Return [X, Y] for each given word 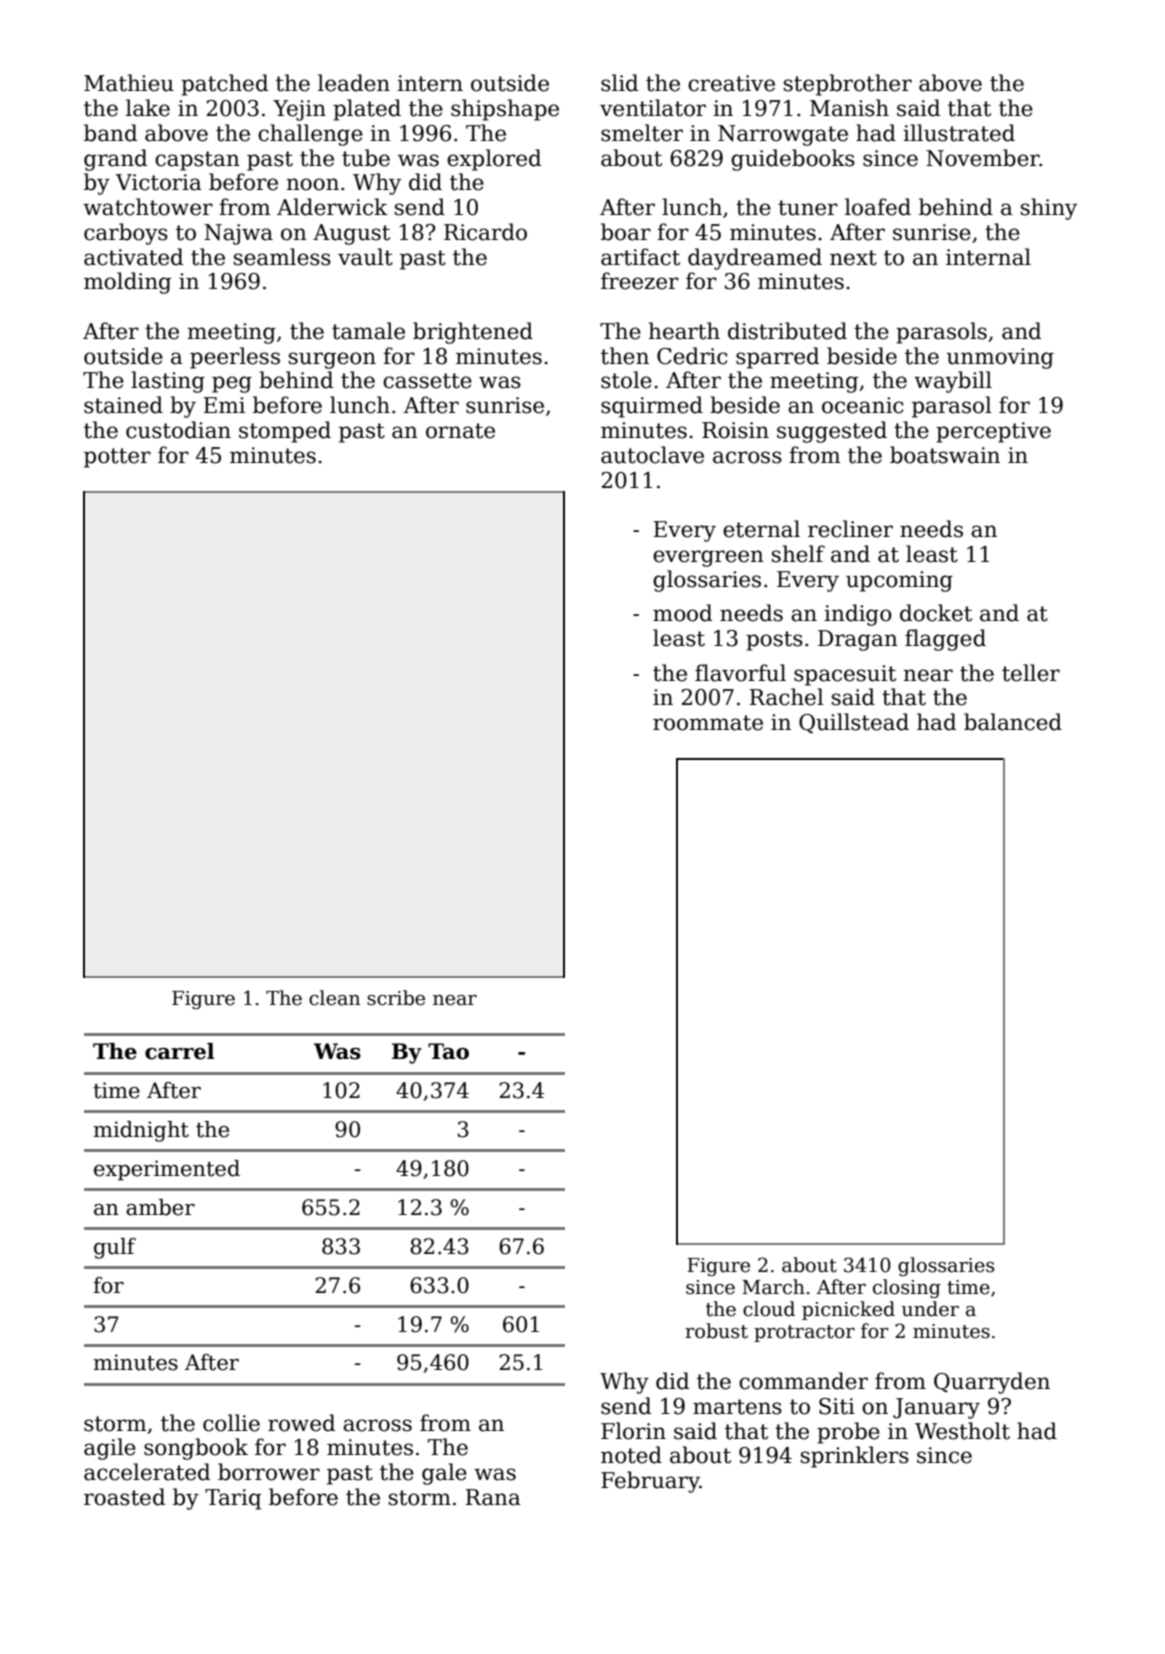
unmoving [1000, 358]
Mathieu [129, 83]
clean [334, 998]
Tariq [233, 1499]
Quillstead [854, 723]
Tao [448, 1051]
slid [619, 83]
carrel [180, 1051]
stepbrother [848, 85]
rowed [301, 1423]
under [930, 1309]
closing [907, 1288]
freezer [640, 281]
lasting [168, 382]
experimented [167, 1170]
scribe [396, 998]
